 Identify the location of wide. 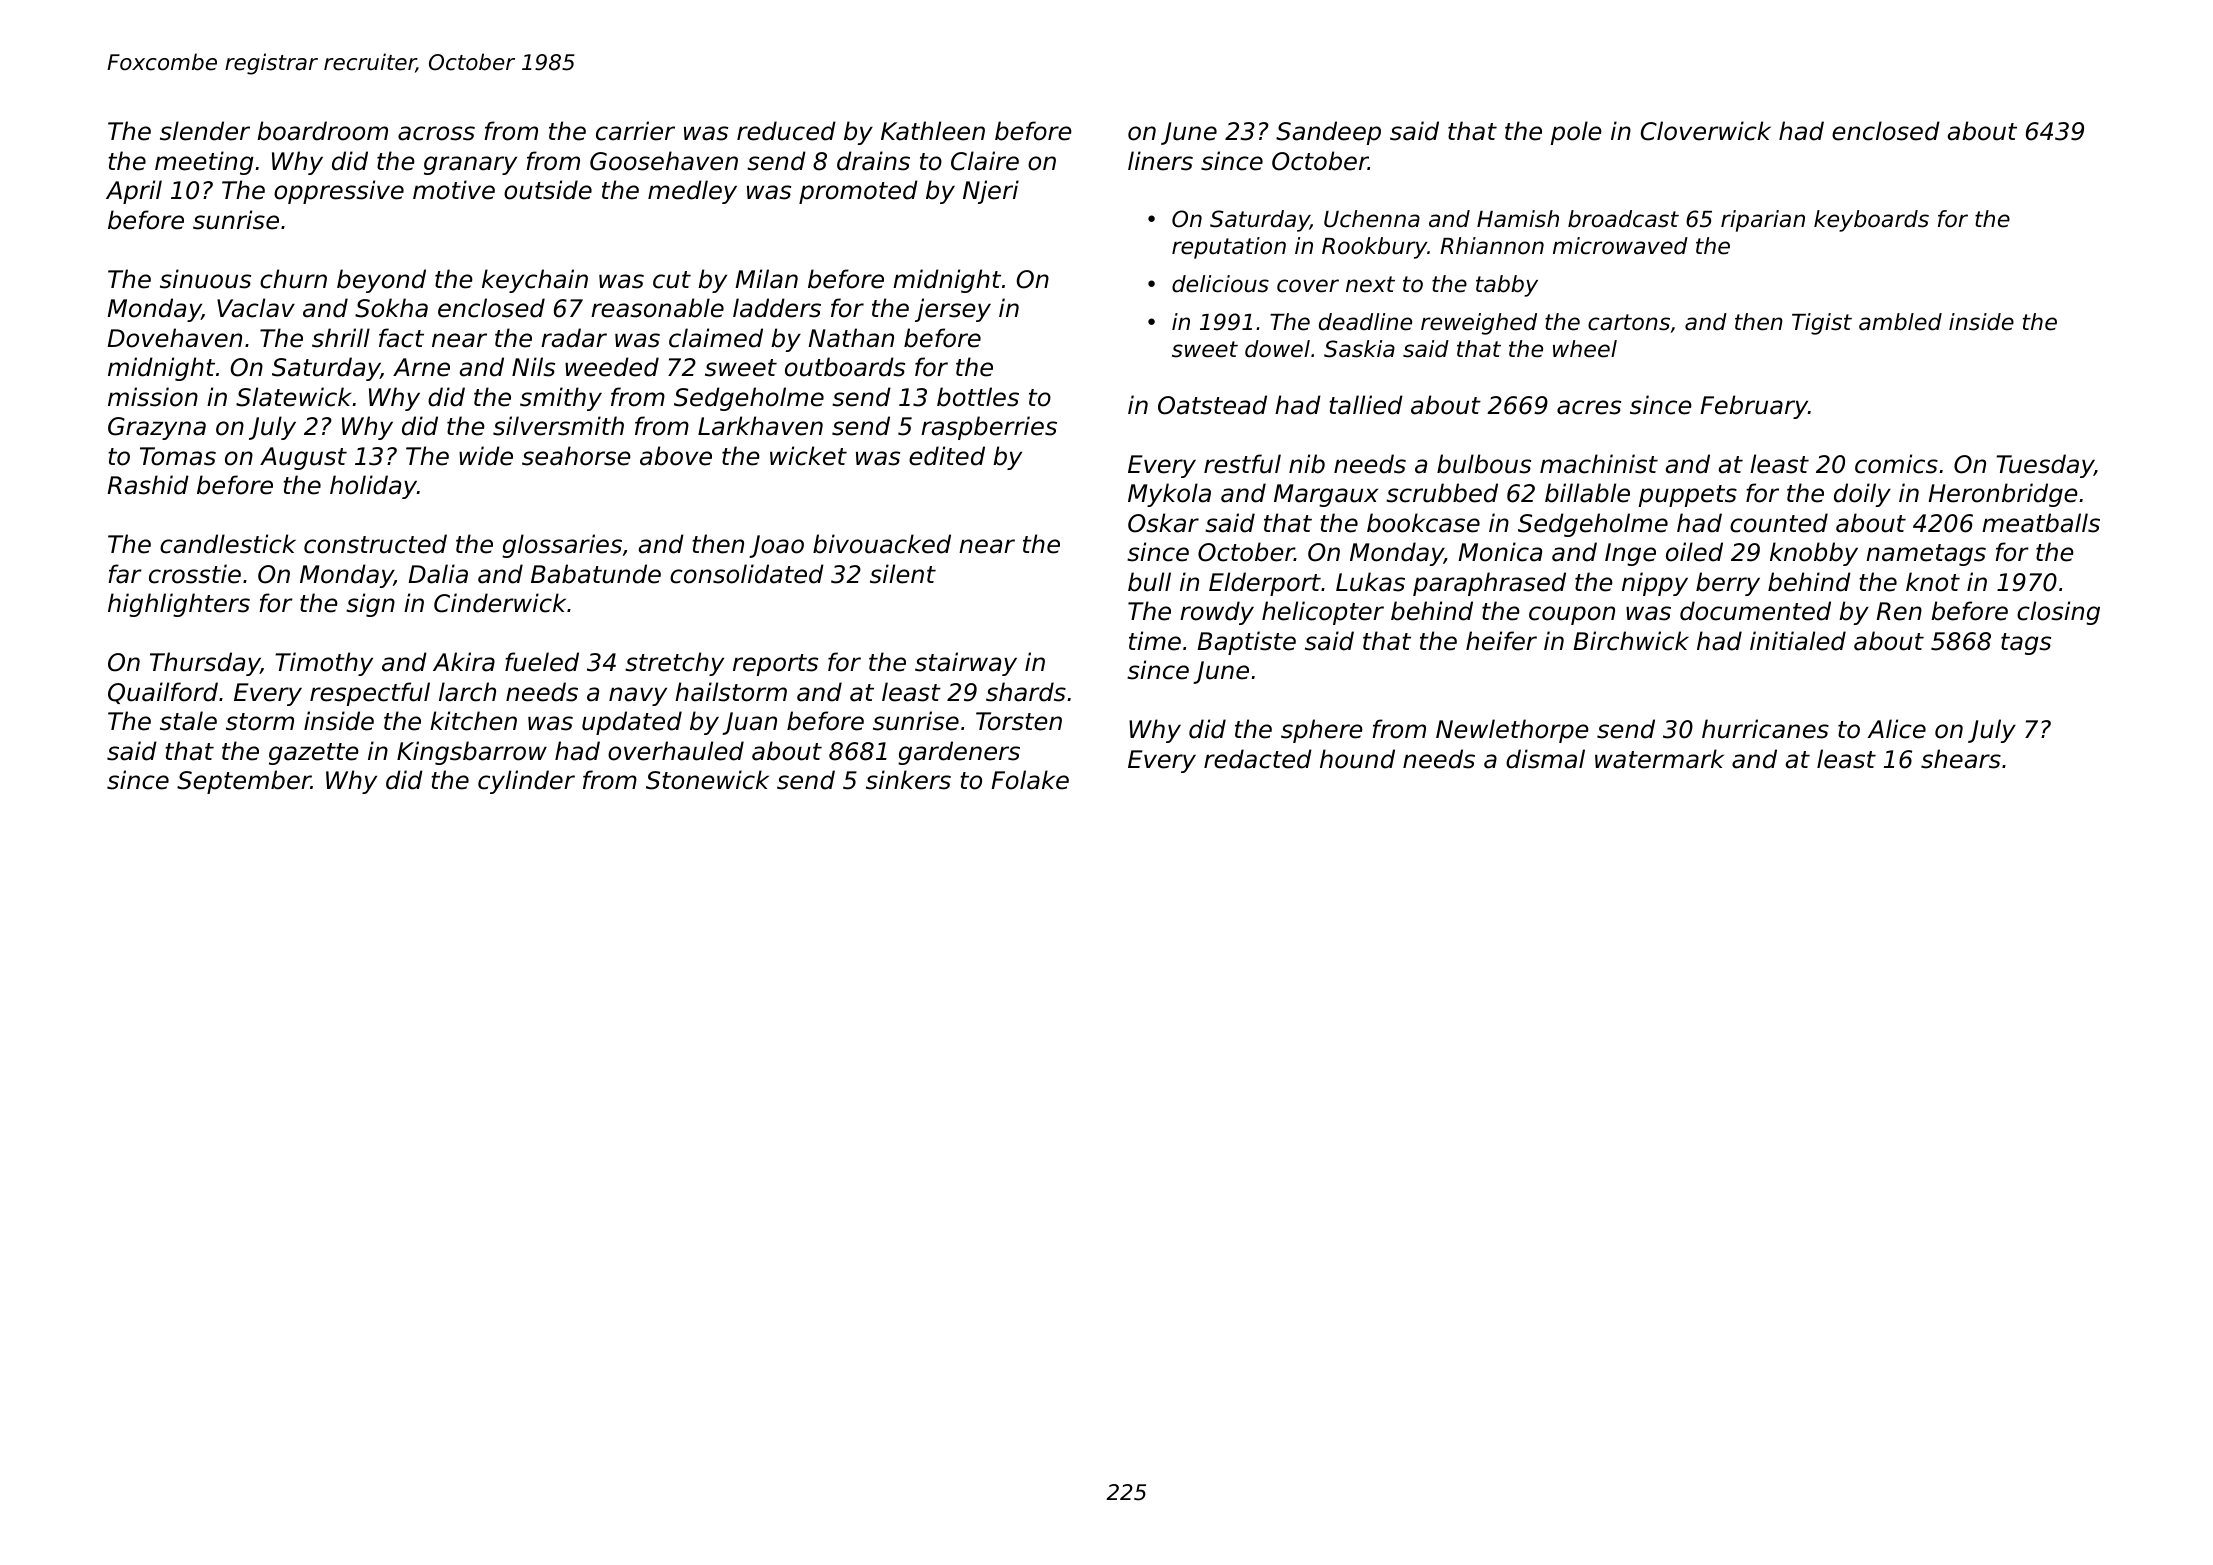
(486, 456).
